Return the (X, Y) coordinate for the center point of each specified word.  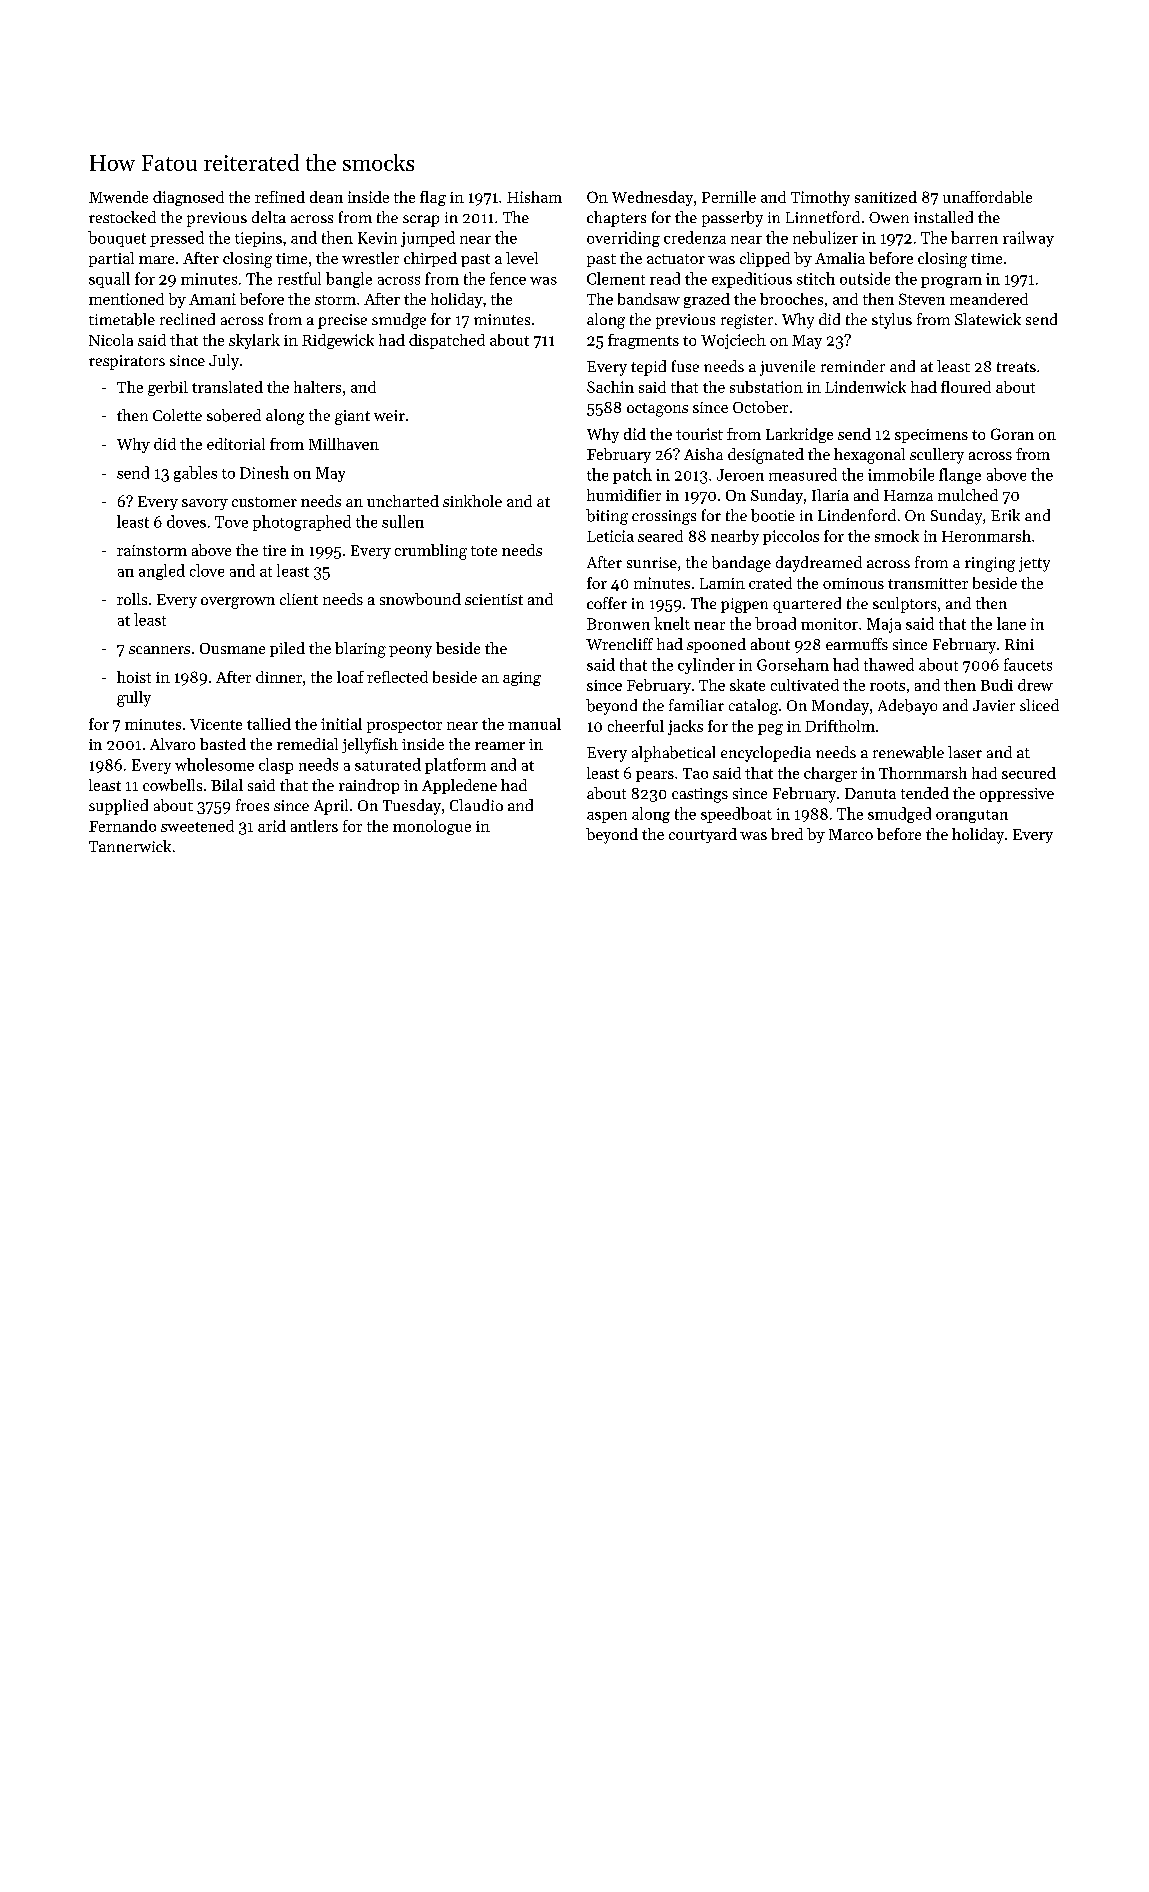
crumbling (431, 552)
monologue (432, 827)
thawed (889, 664)
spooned (716, 645)
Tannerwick (130, 846)
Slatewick (988, 319)
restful (299, 278)
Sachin (610, 387)
